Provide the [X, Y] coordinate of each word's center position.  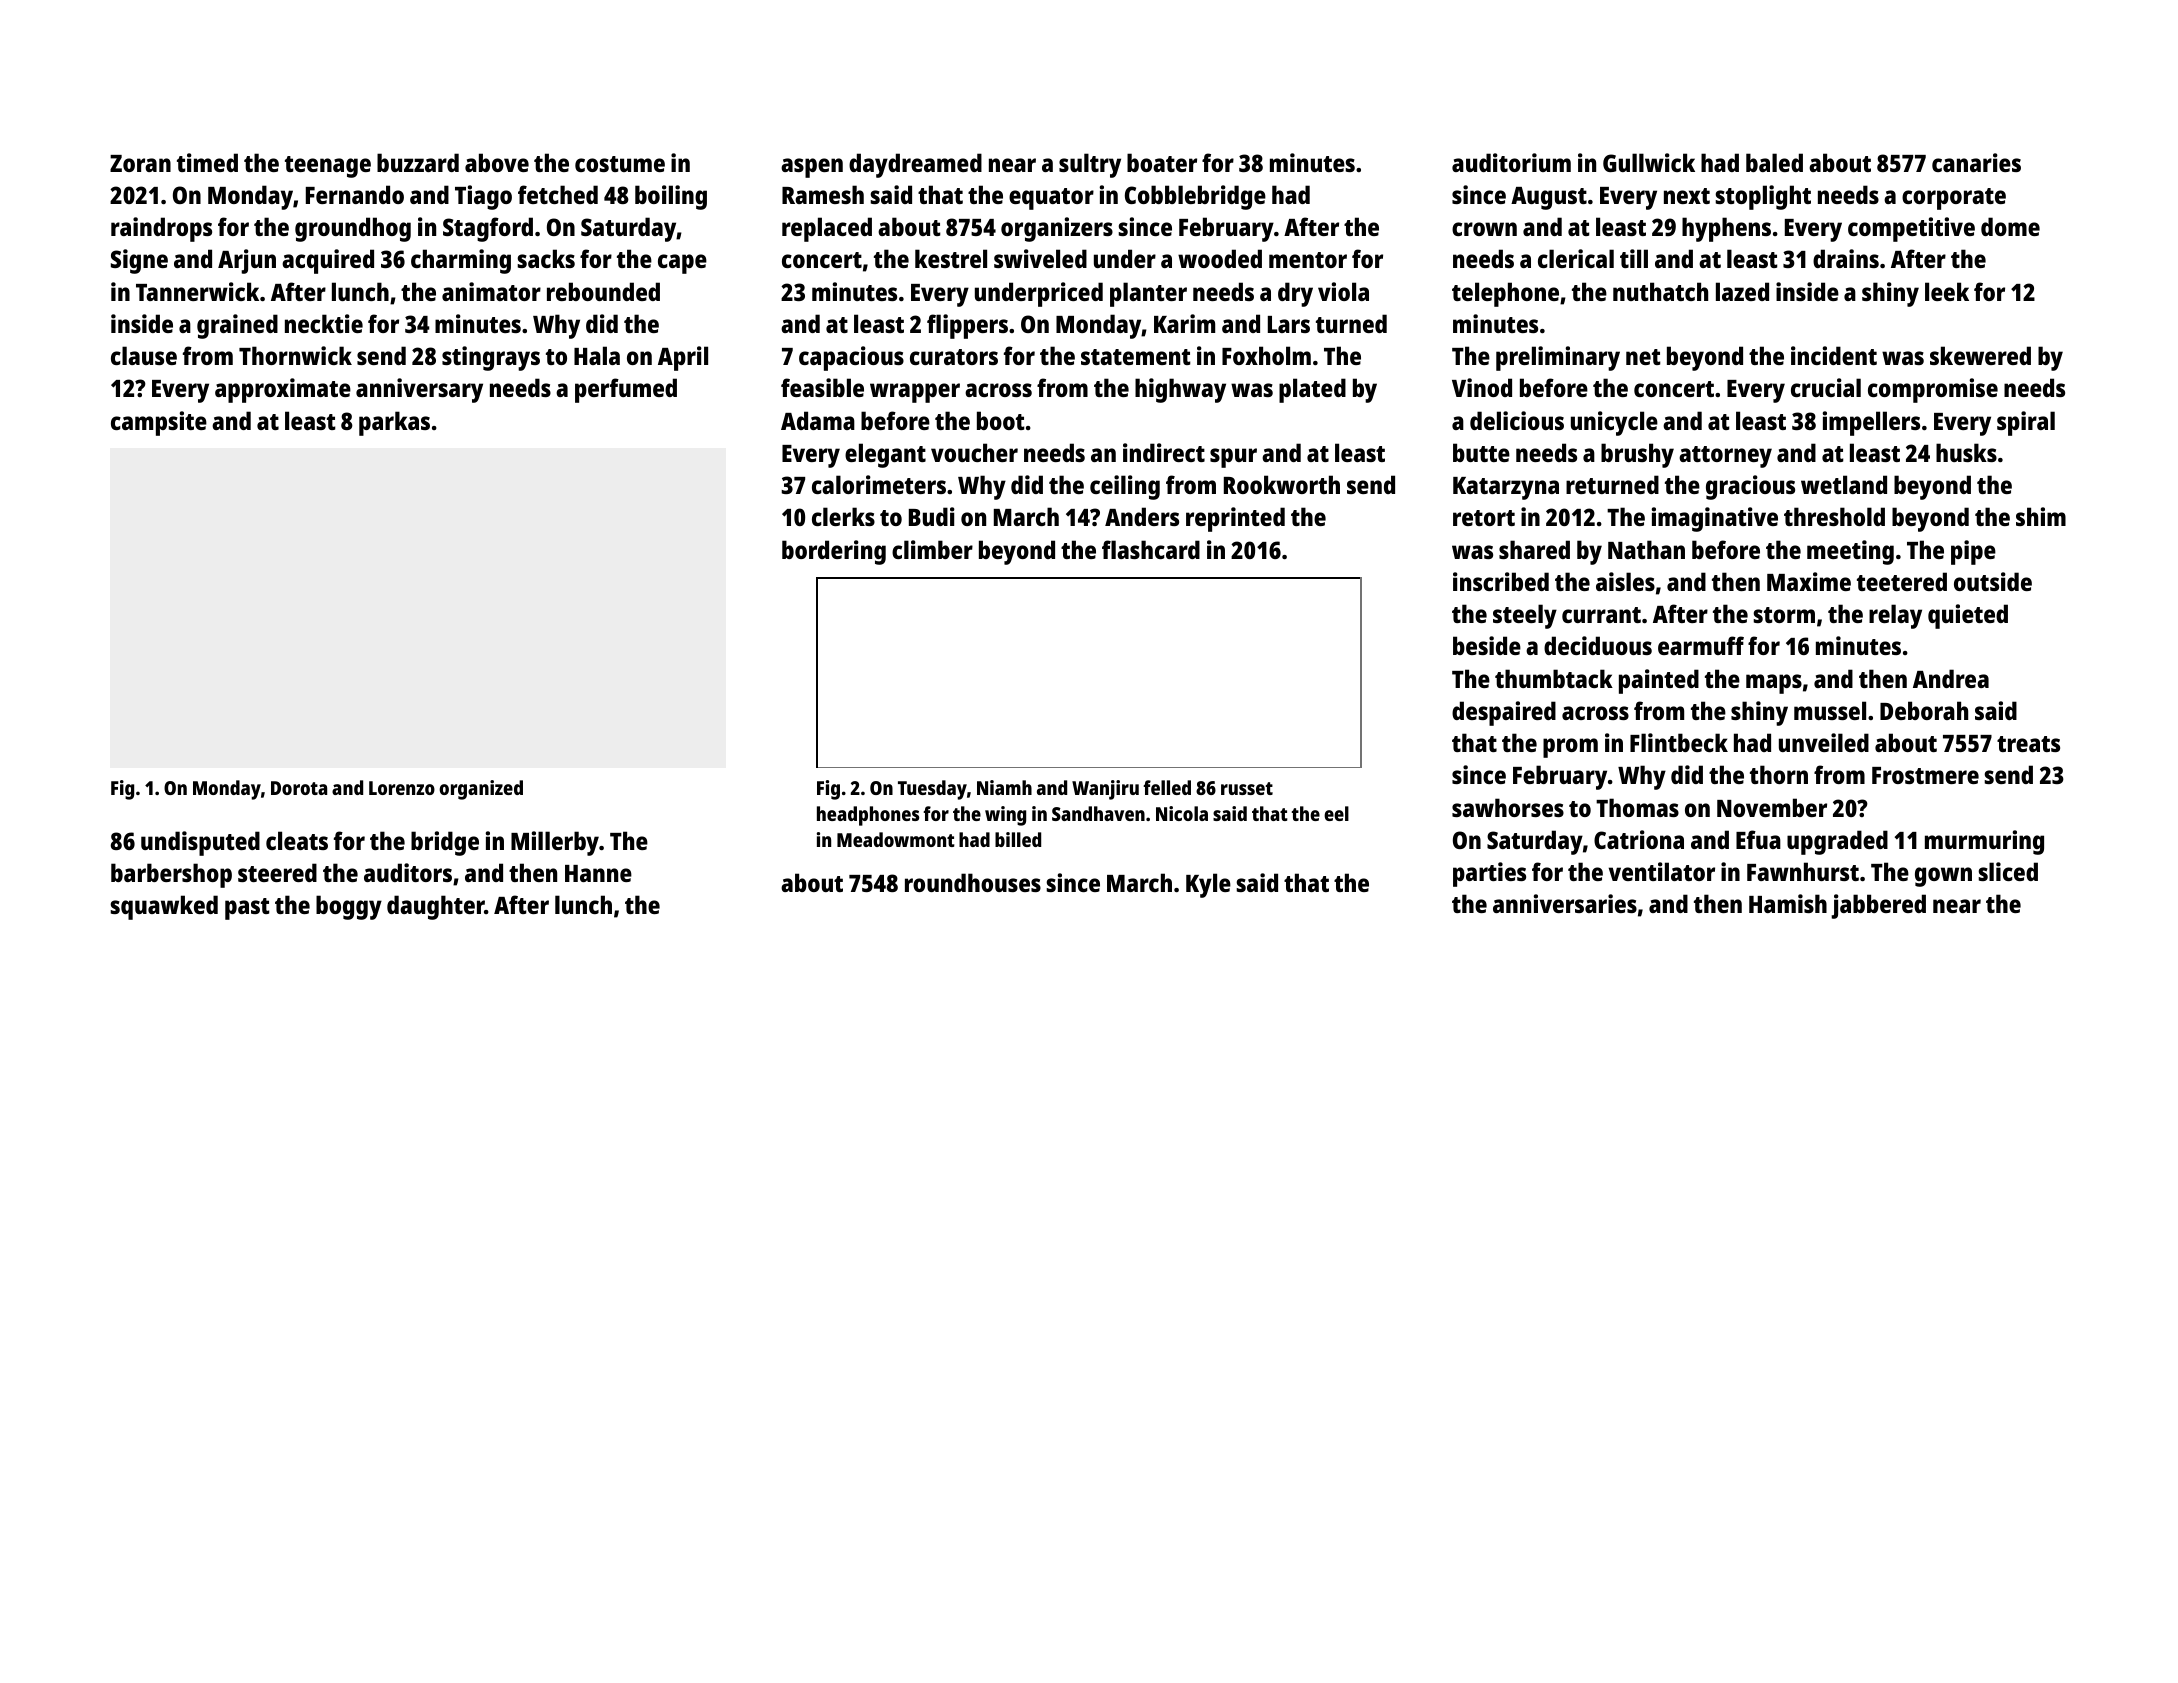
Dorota [299, 788]
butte [1481, 452]
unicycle [1614, 423]
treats [2028, 744]
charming [461, 261]
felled [1167, 787]
